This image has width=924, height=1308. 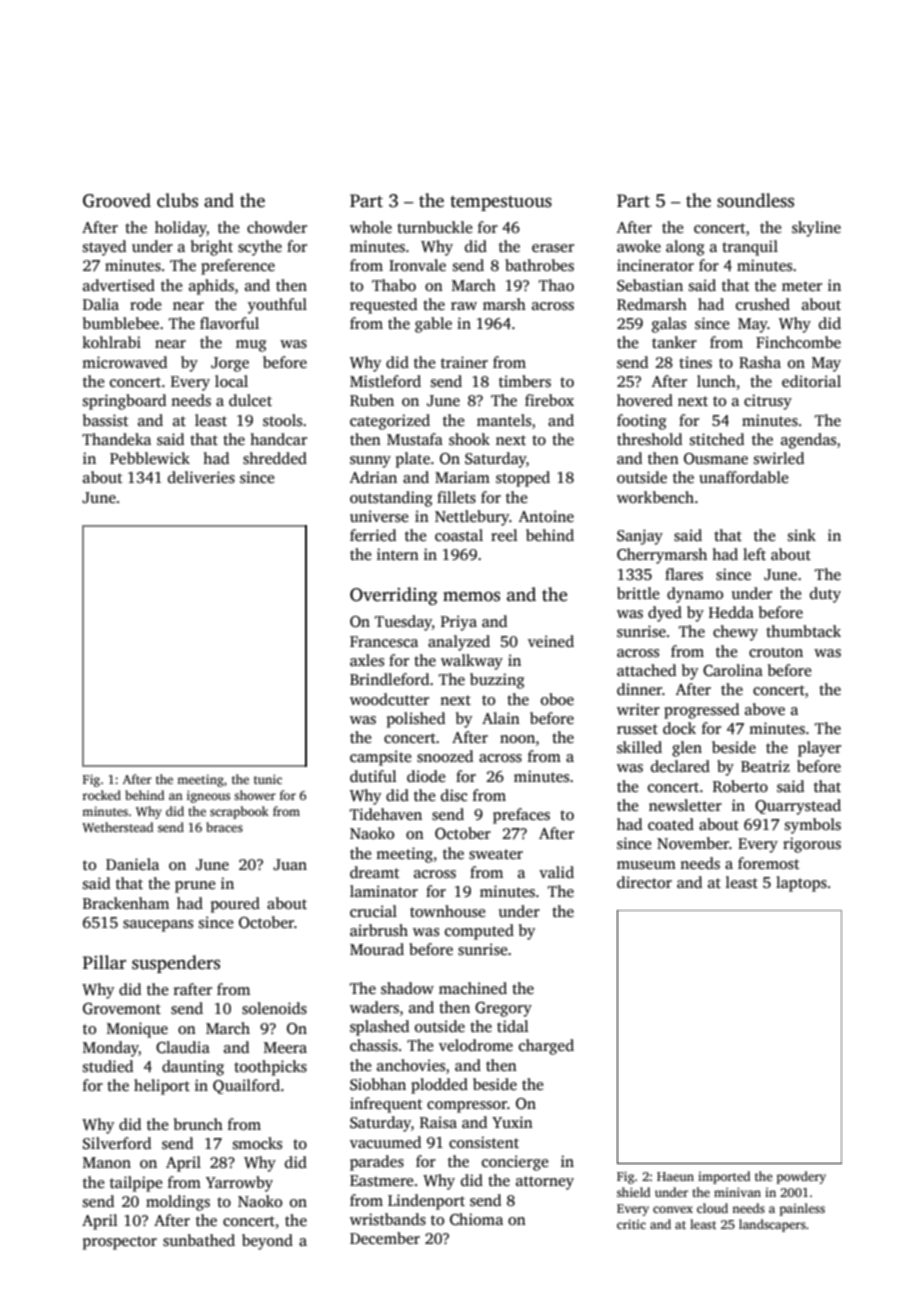 What do you see at coordinates (556, 285) in the image?
I see `Thao` at bounding box center [556, 285].
